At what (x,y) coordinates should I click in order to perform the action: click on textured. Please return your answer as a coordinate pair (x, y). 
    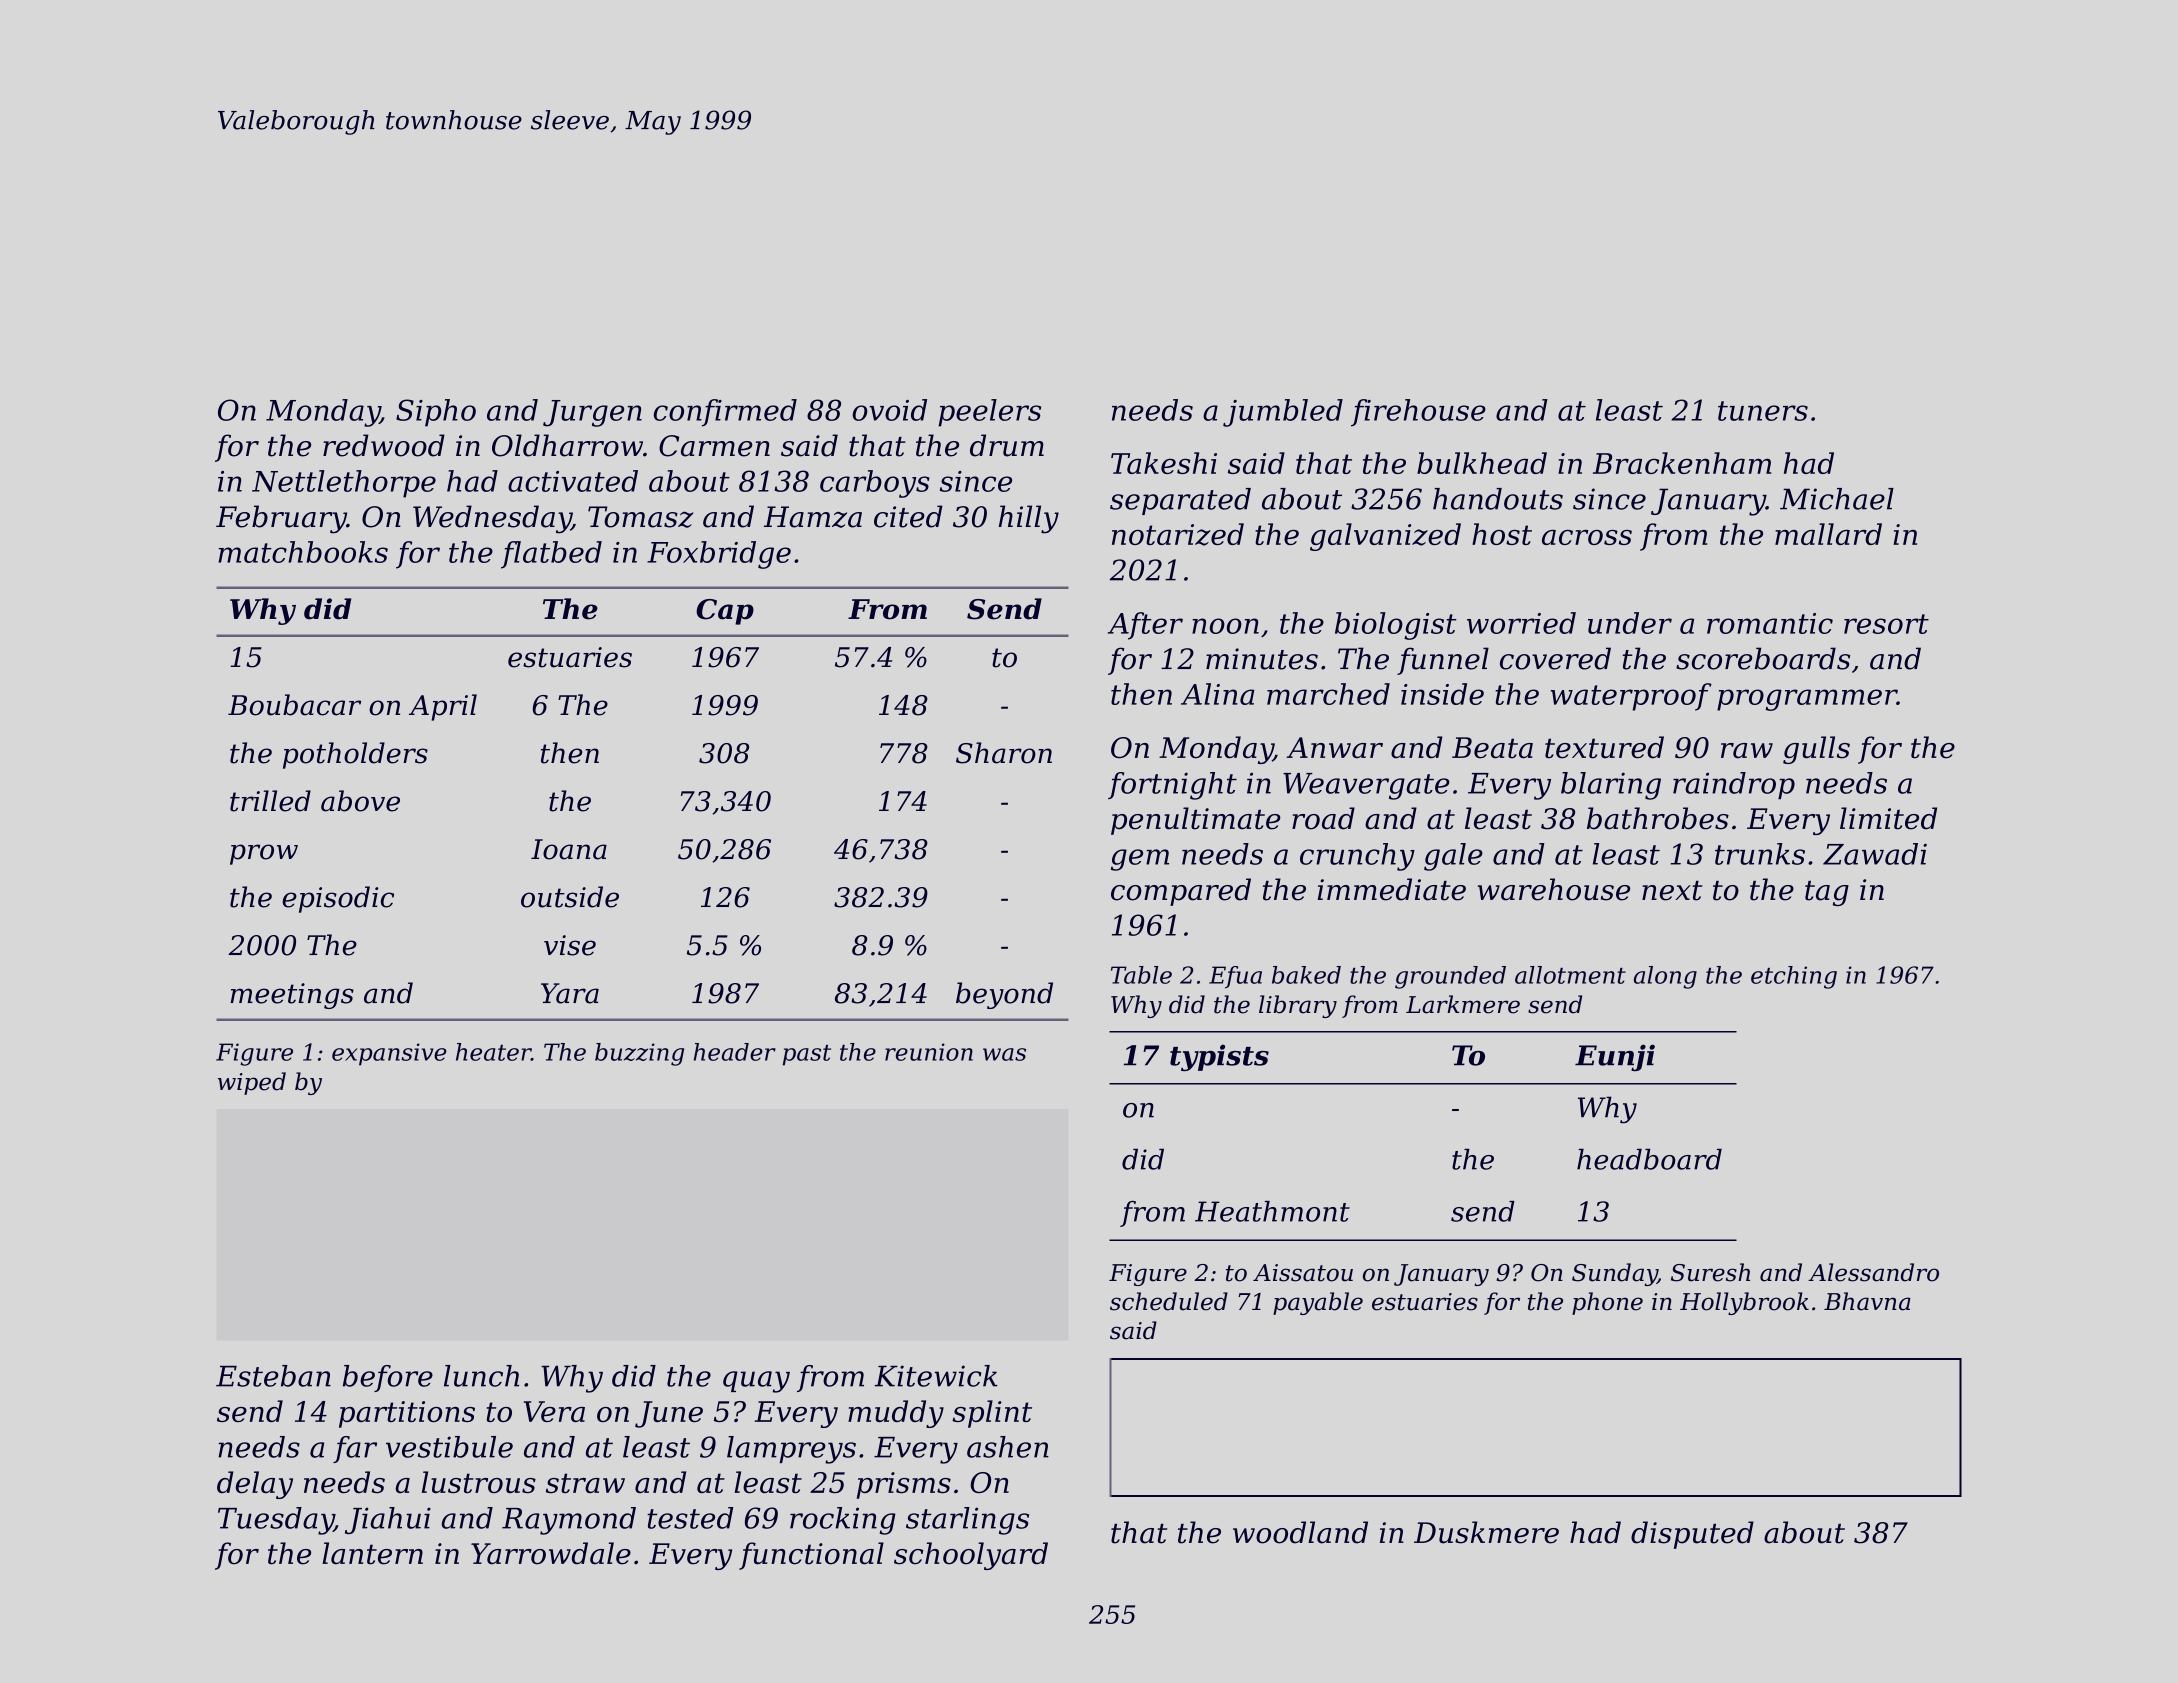
    Looking at the image, I should click on (1604, 747).
